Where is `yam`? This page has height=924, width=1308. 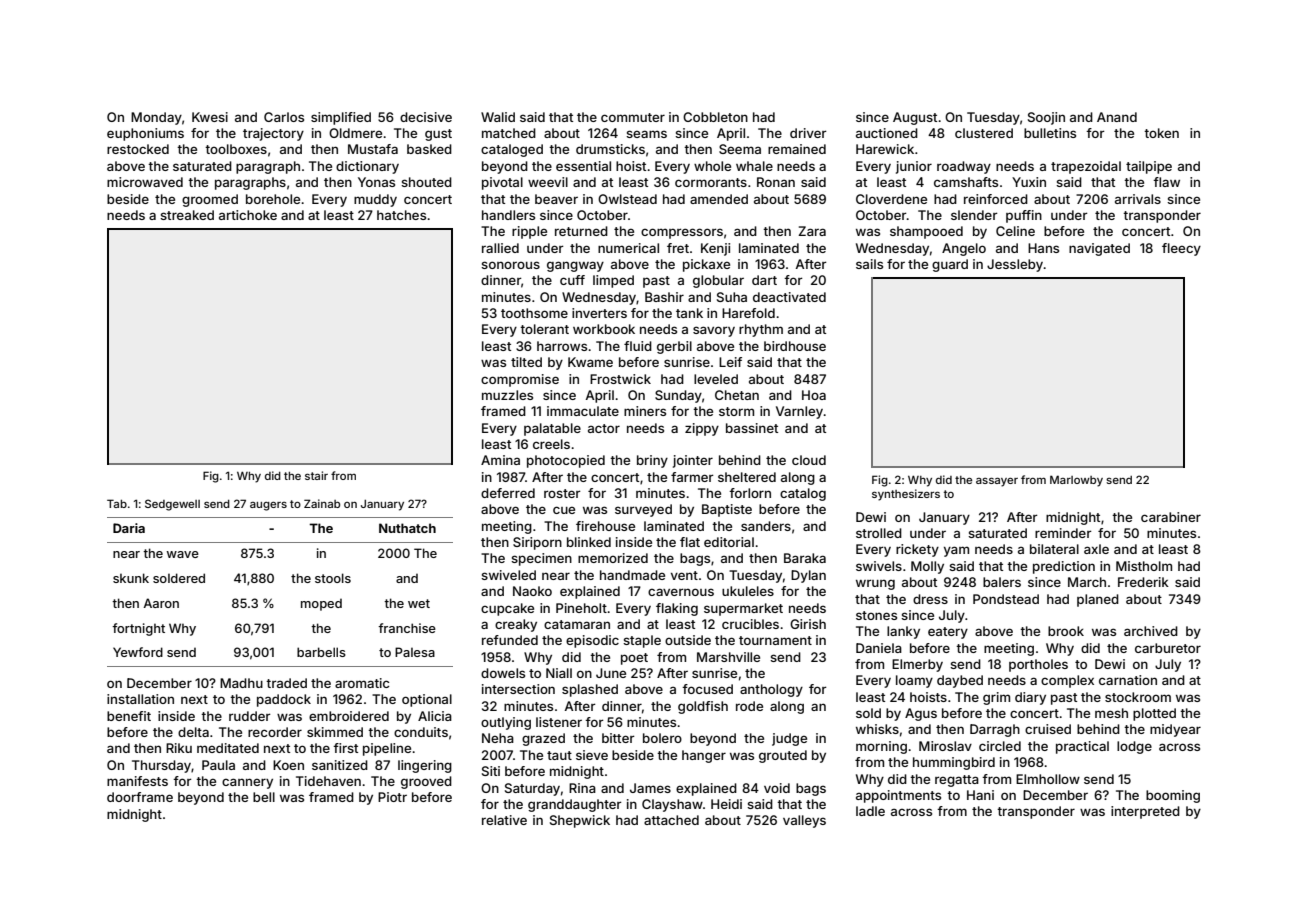 yam is located at coordinates (956, 551).
